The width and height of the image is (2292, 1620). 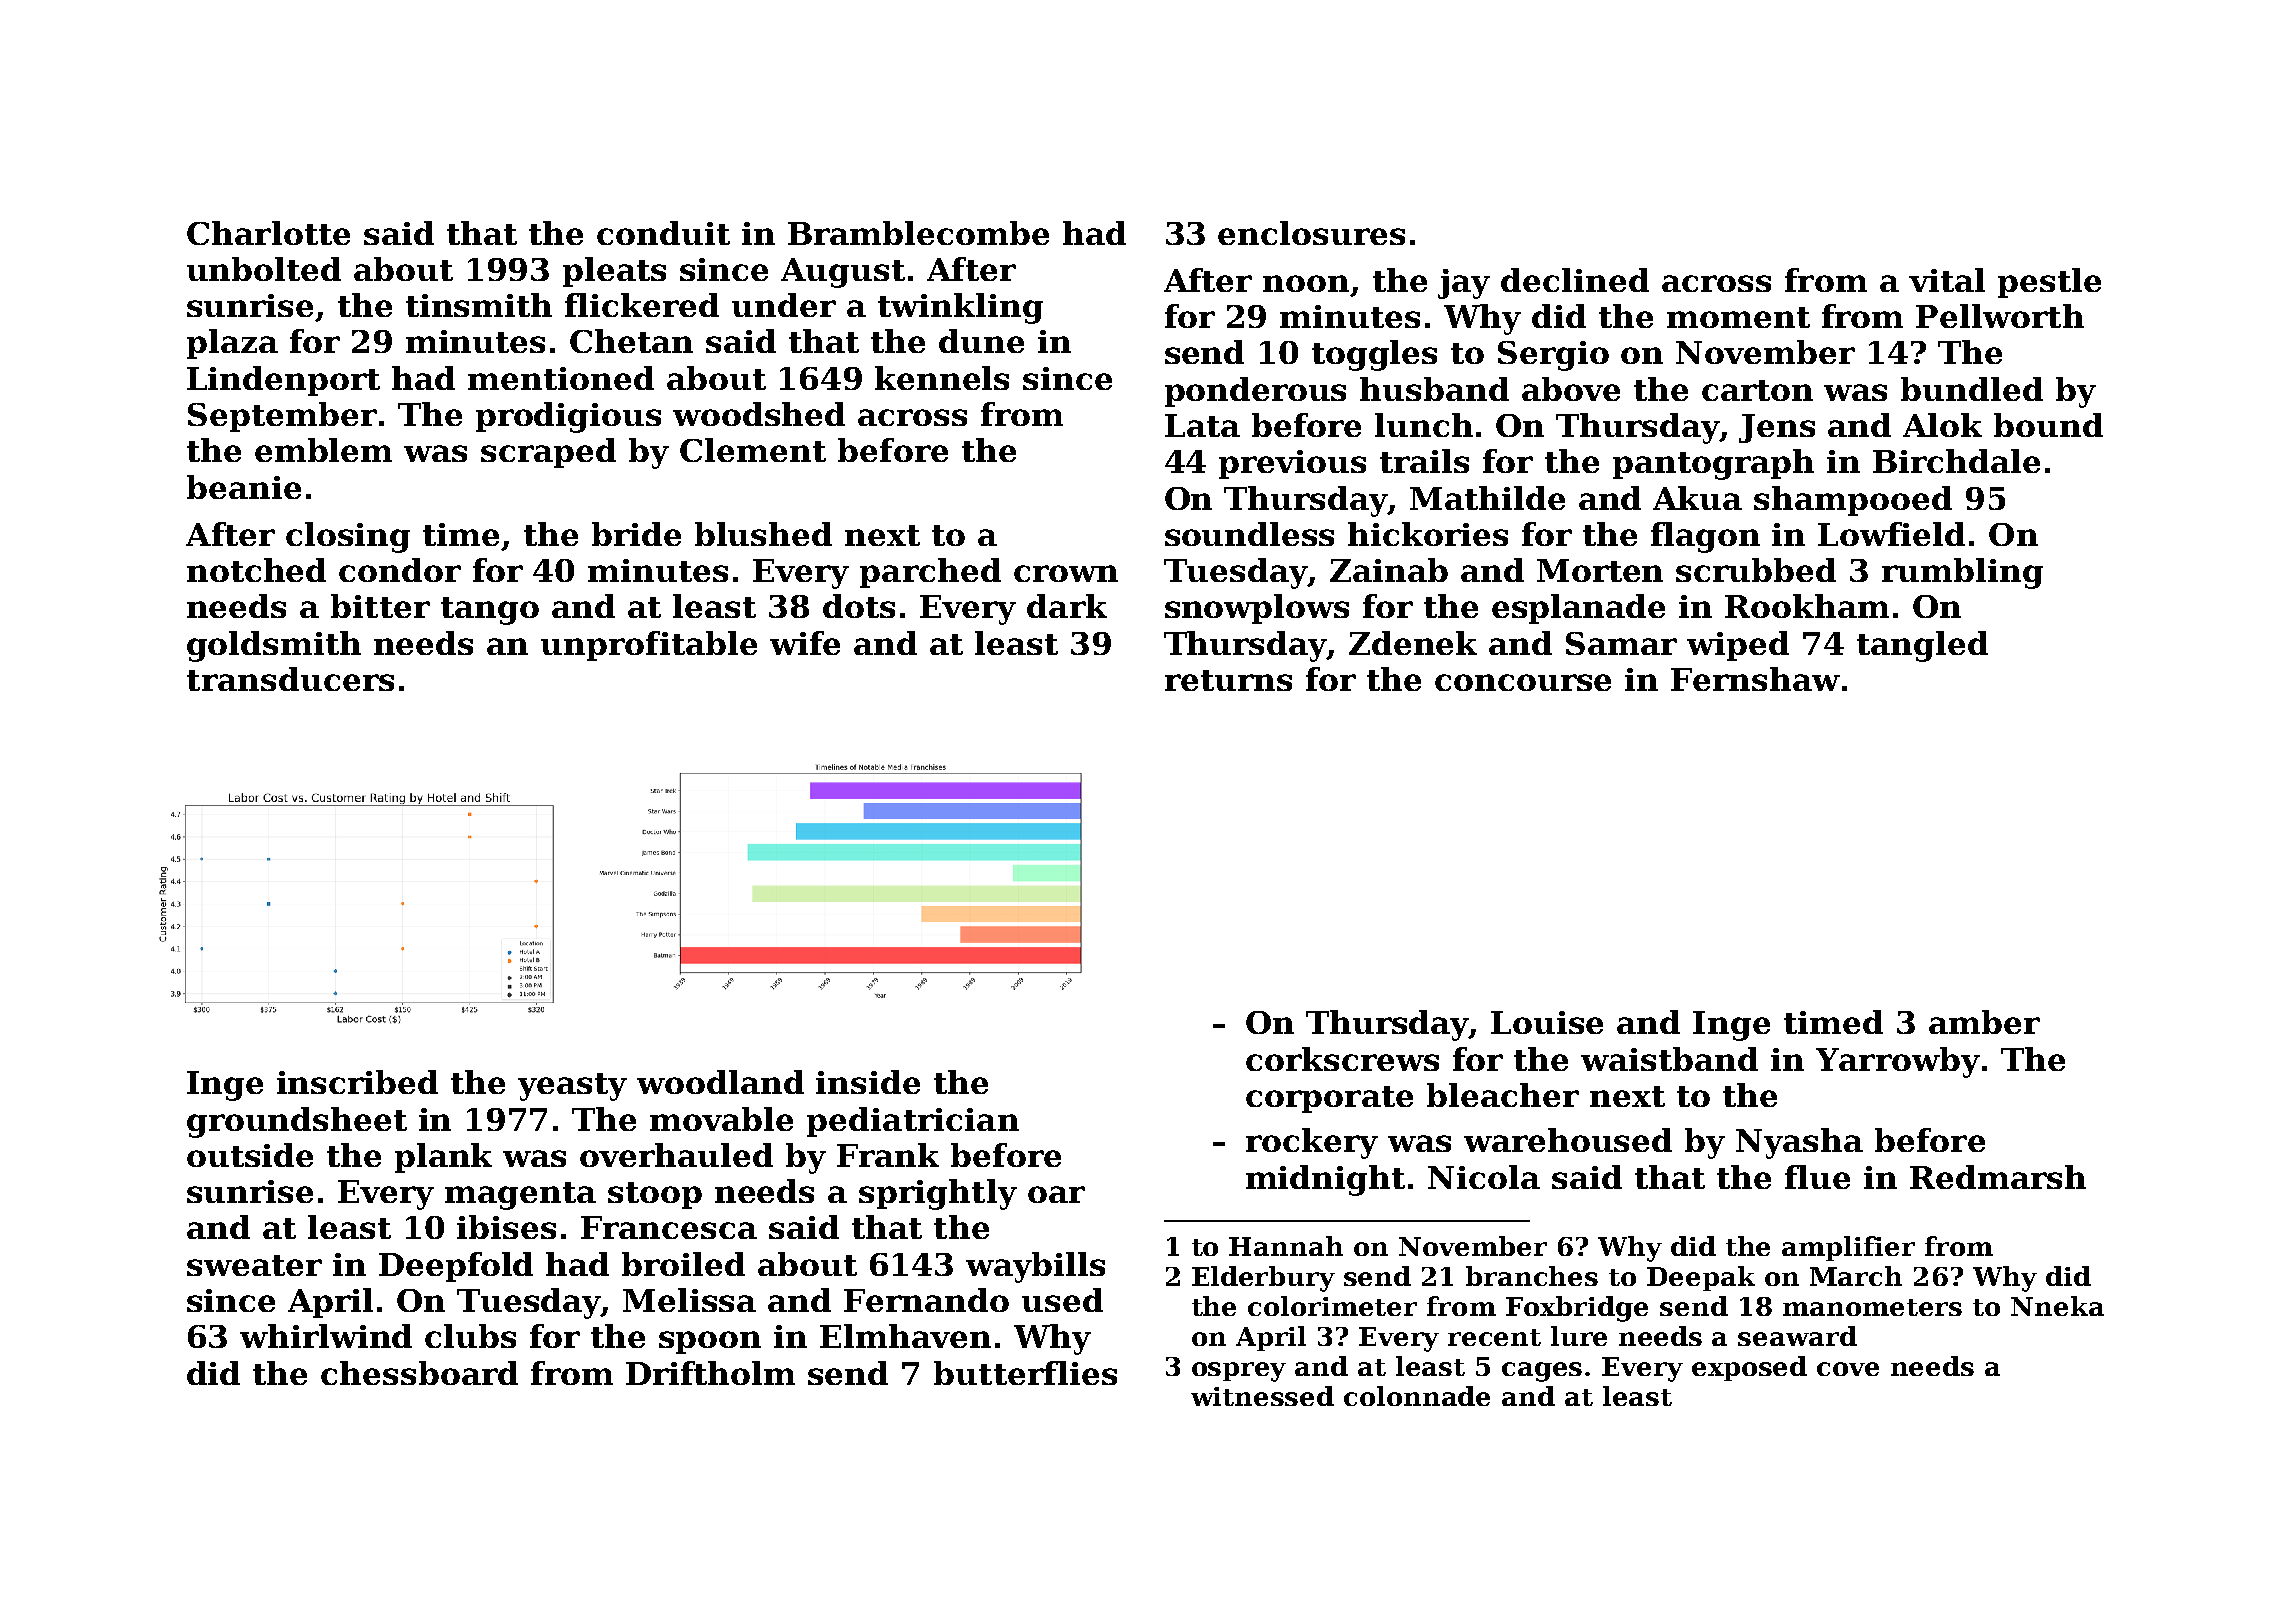 I want to click on chessboard, so click(x=419, y=1373).
